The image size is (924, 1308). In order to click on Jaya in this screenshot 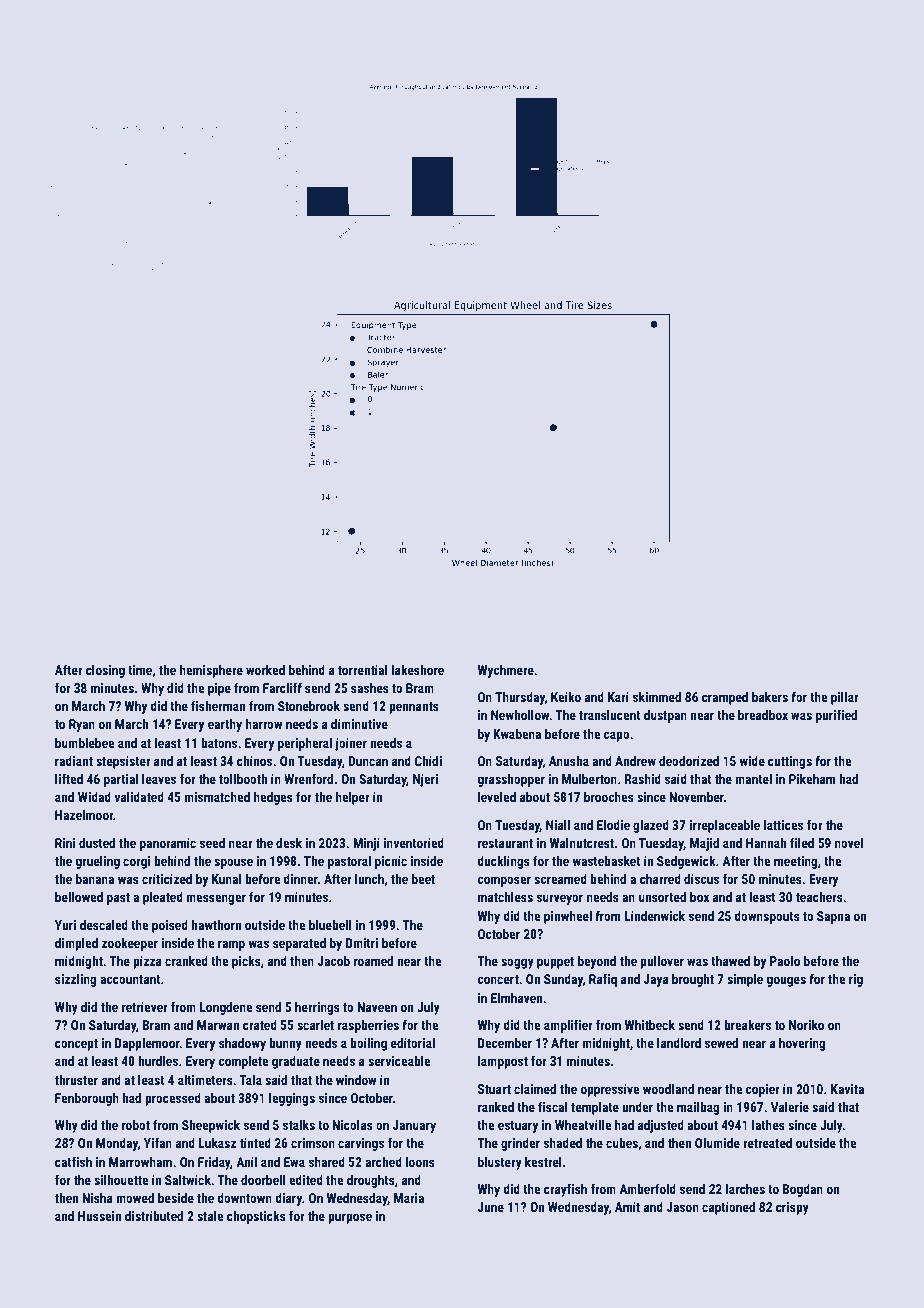, I will do `click(656, 980)`.
